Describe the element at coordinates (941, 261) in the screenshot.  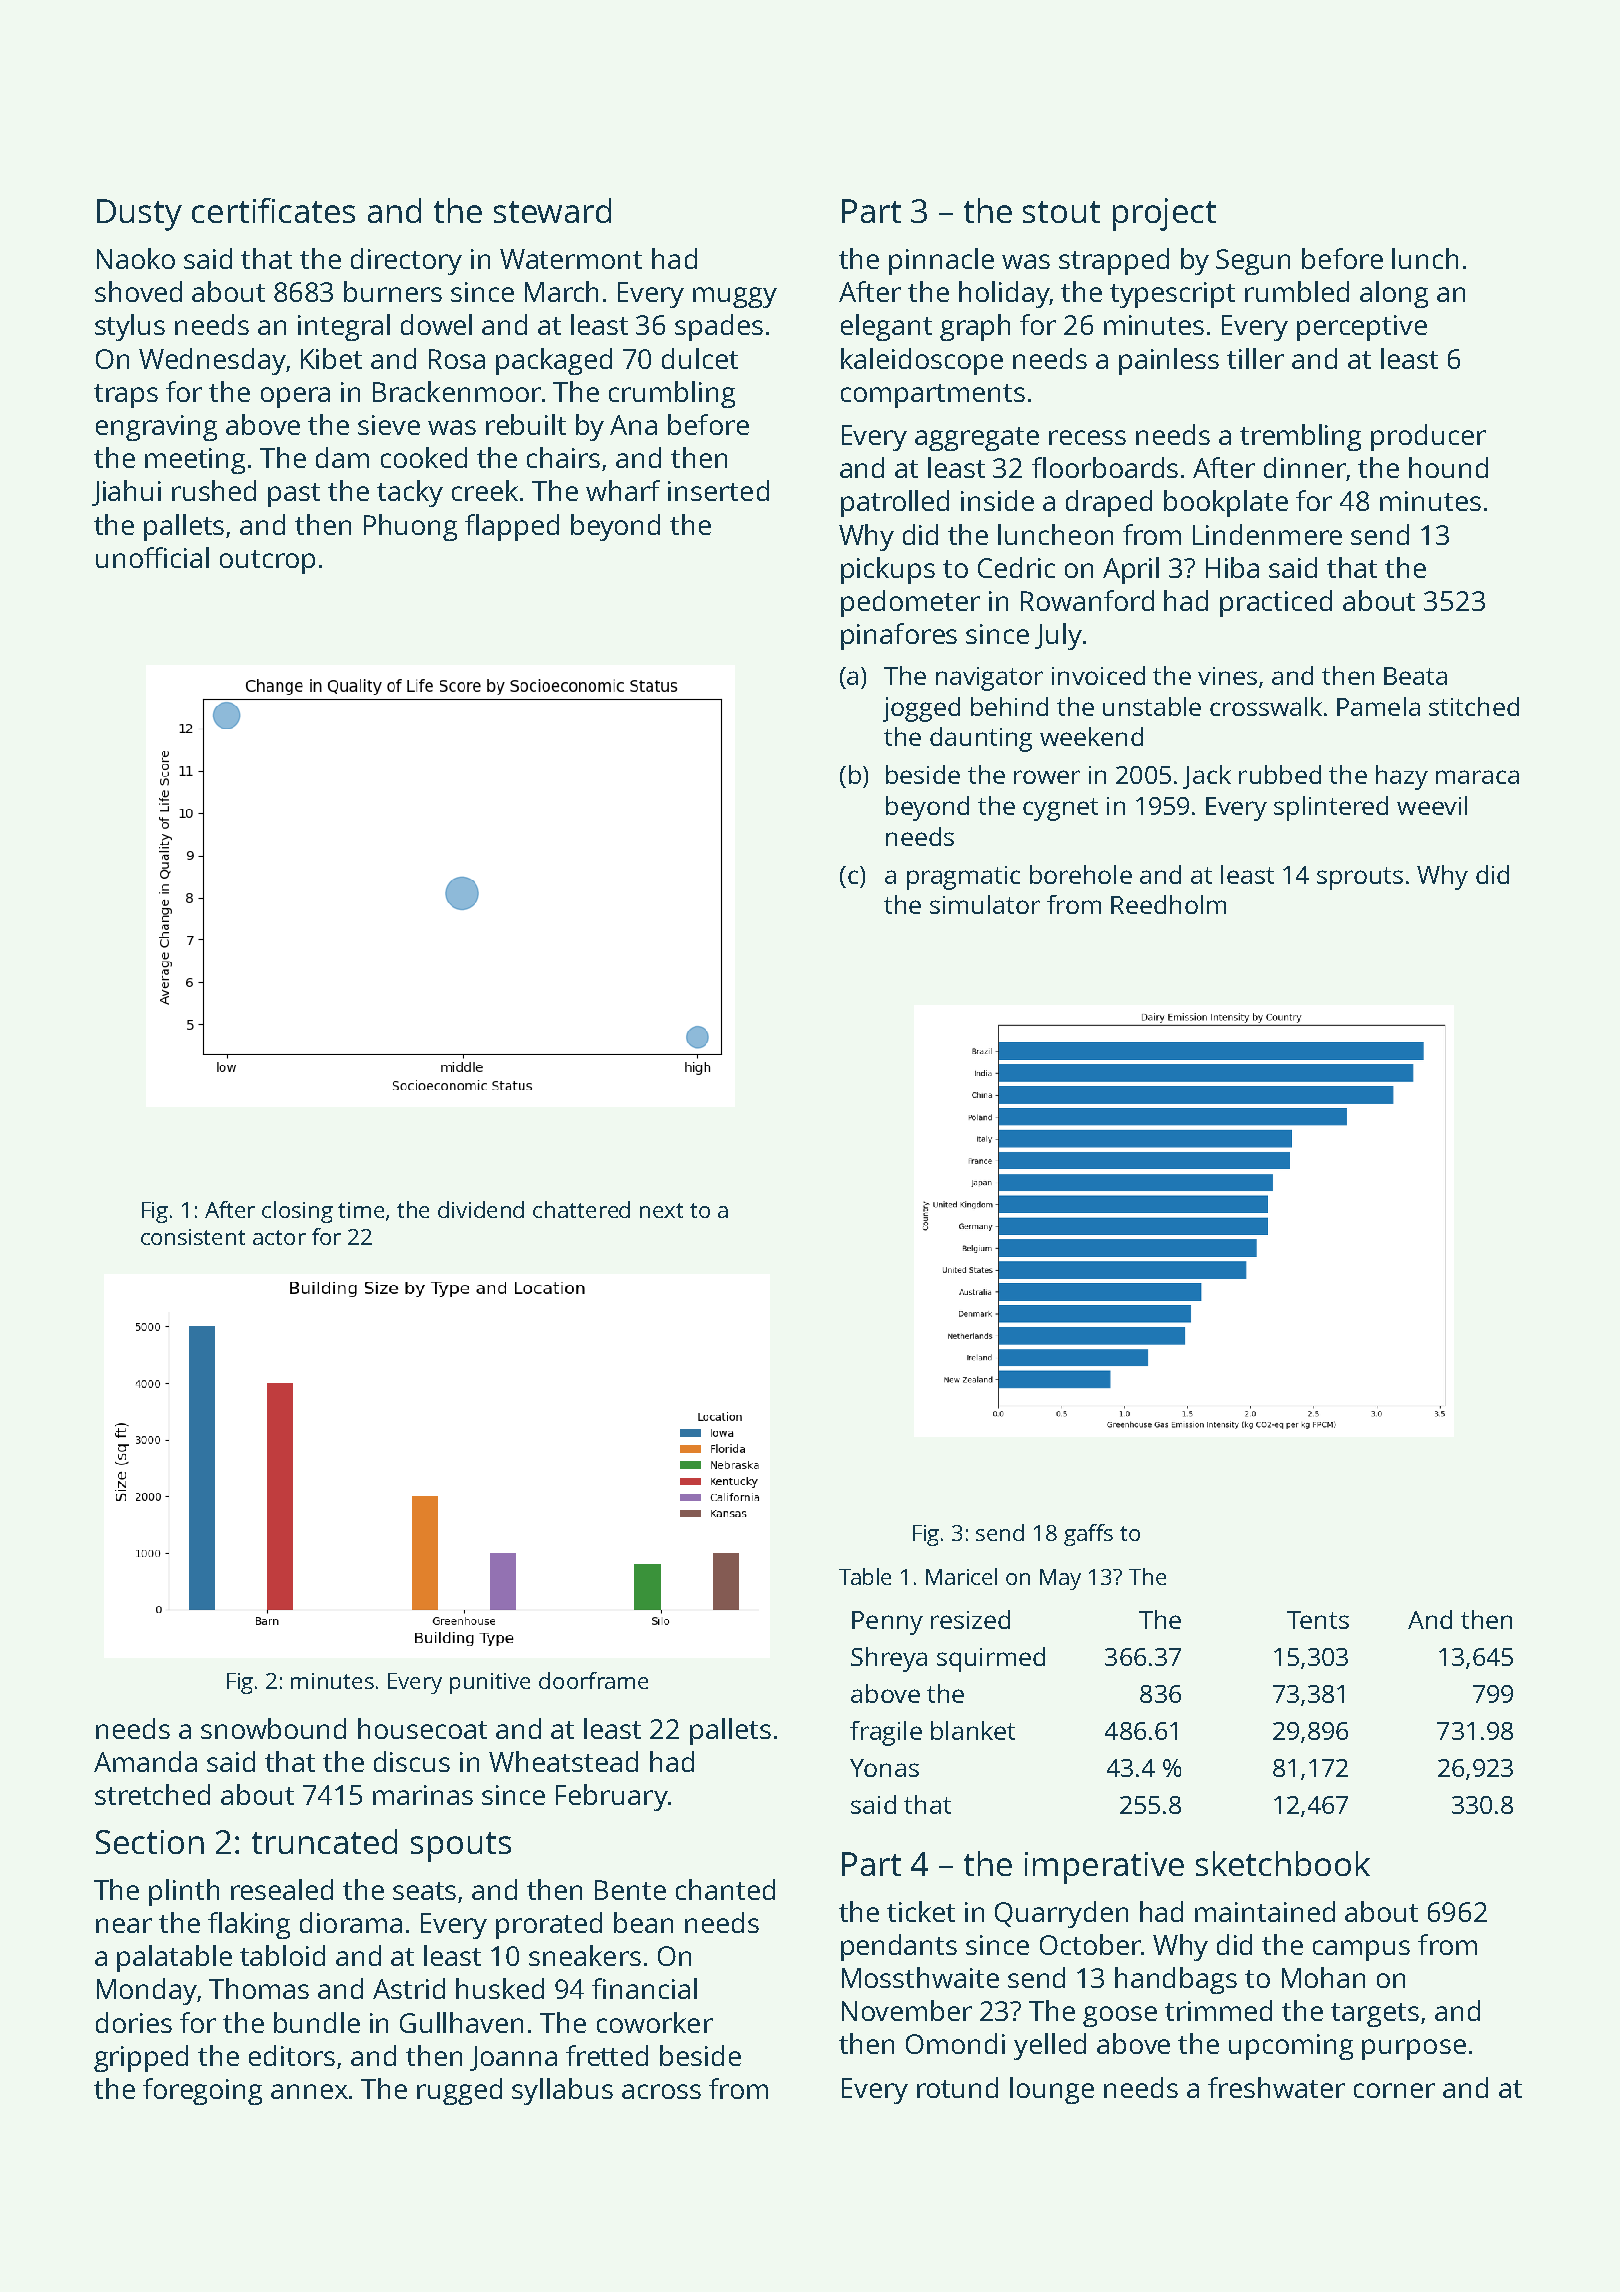
I see `pinnacle` at that location.
